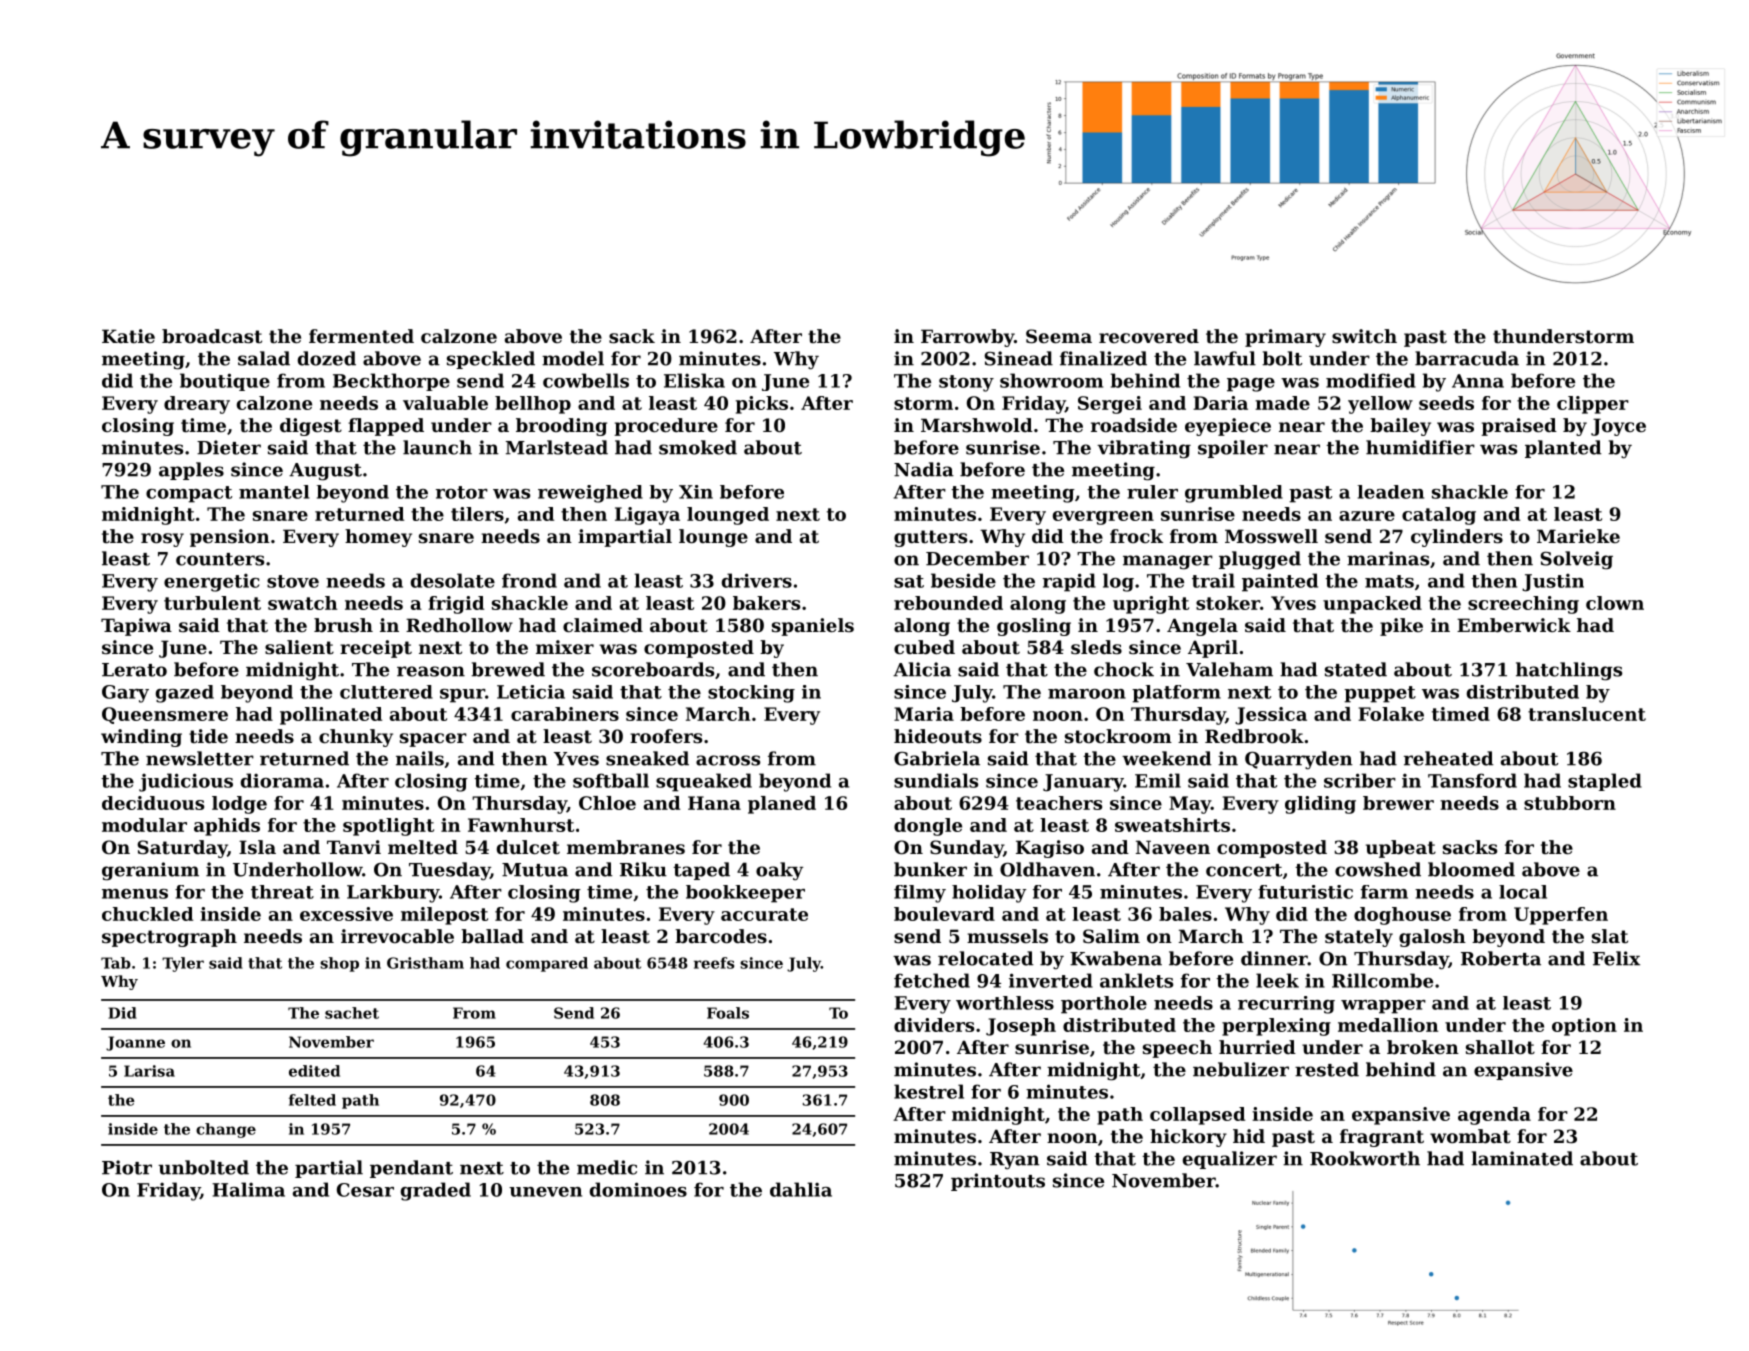 The height and width of the document is (1351, 1749). I want to click on hickory, so click(1188, 1138).
